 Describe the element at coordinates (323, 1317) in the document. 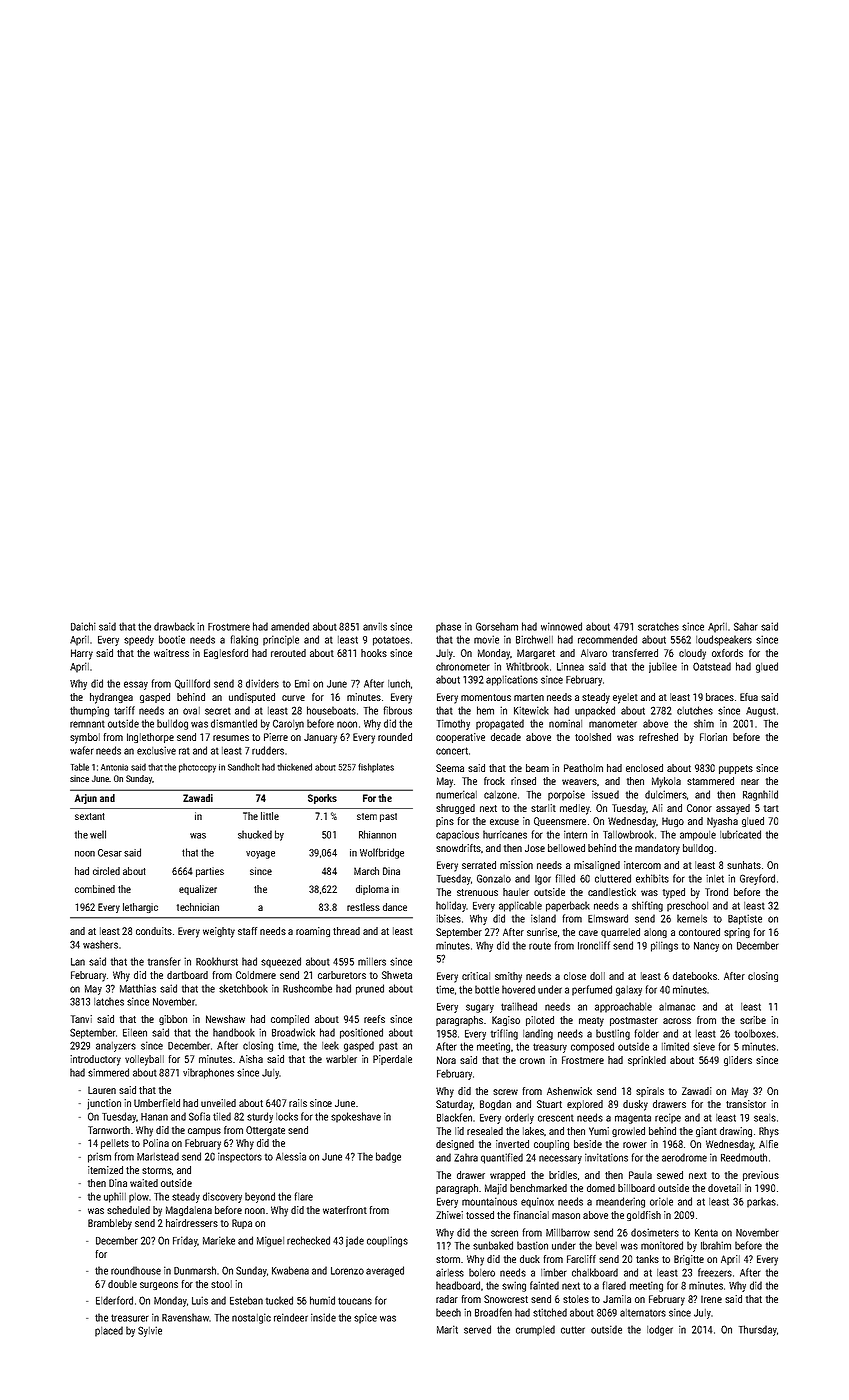

I see `inside` at that location.
